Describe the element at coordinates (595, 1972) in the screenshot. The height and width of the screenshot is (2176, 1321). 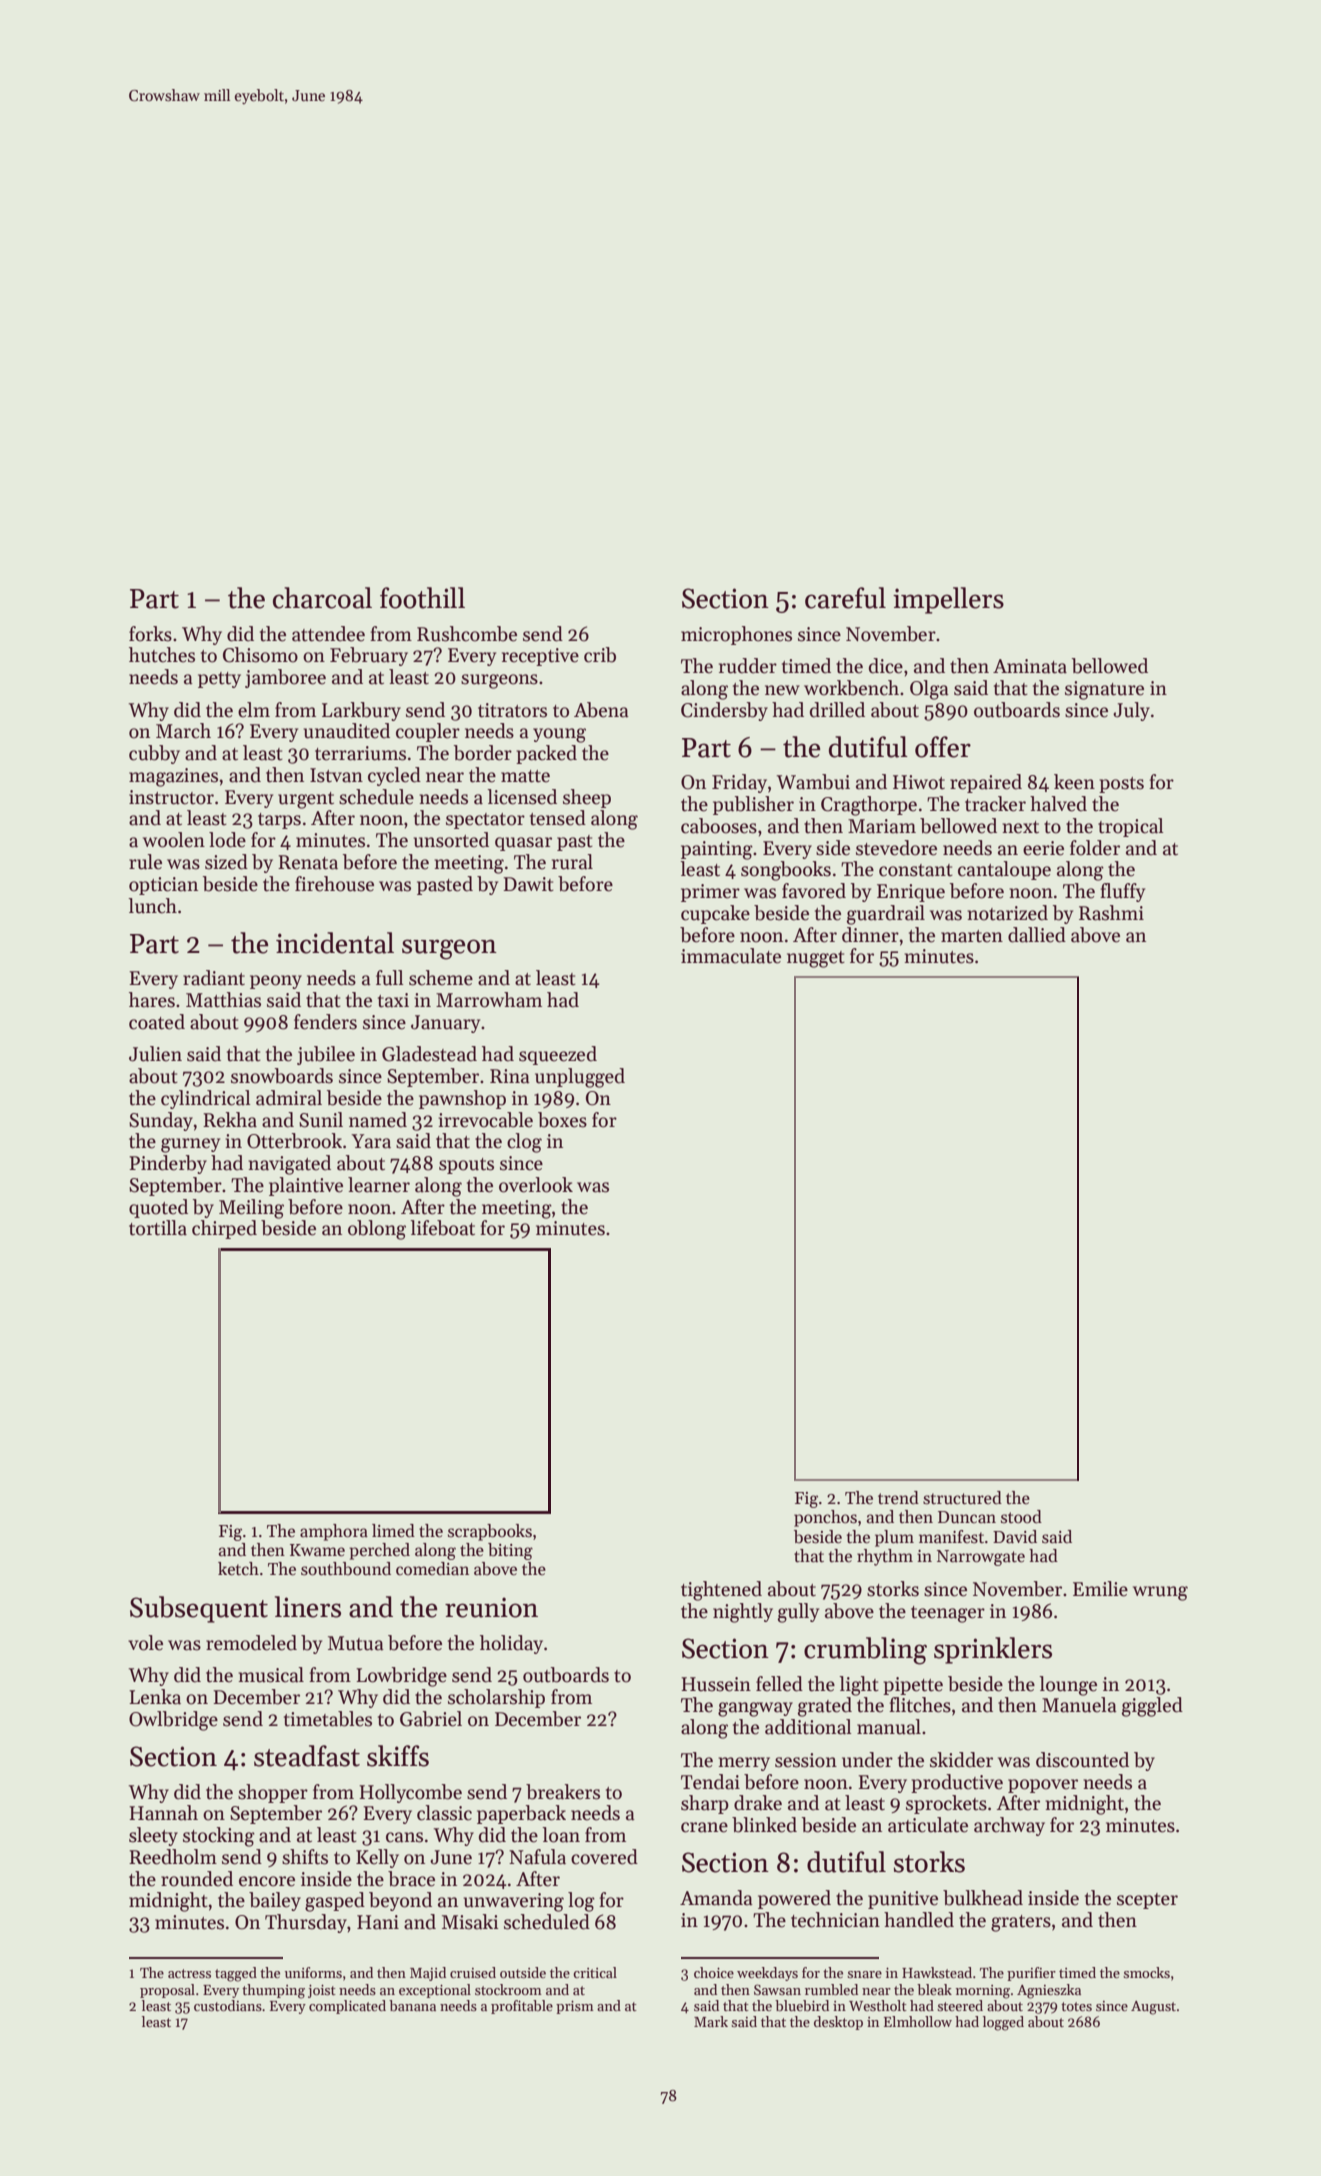
I see `critical` at that location.
